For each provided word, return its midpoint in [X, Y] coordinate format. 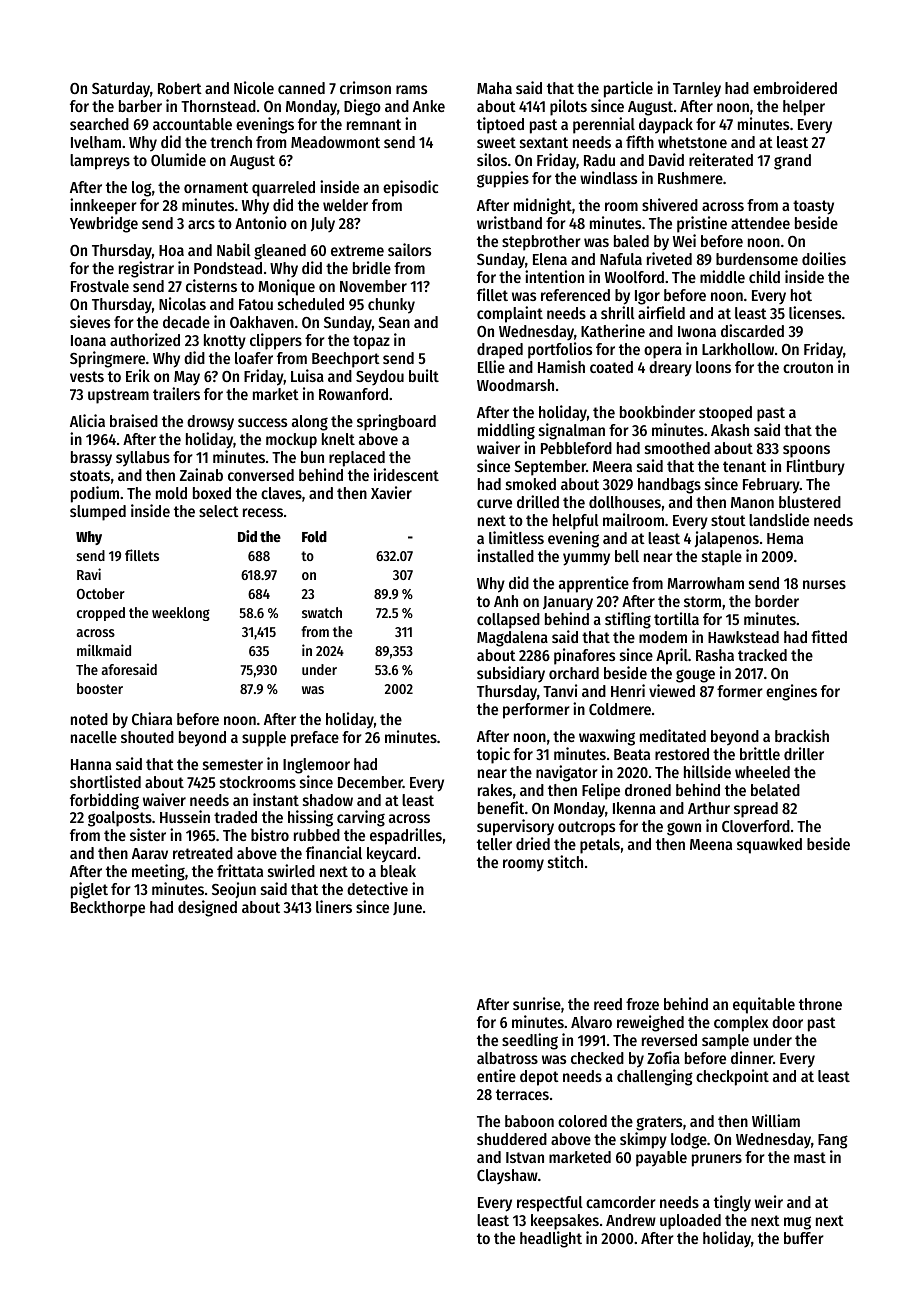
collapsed [508, 621]
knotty [225, 342]
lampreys [100, 162]
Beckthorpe [108, 909]
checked [597, 1058]
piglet [89, 890]
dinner [752, 1057]
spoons [806, 451]
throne [820, 1004]
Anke [429, 106]
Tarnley [697, 90]
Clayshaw [507, 1177]
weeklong [181, 614]
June [407, 908]
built [424, 375]
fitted [829, 636]
